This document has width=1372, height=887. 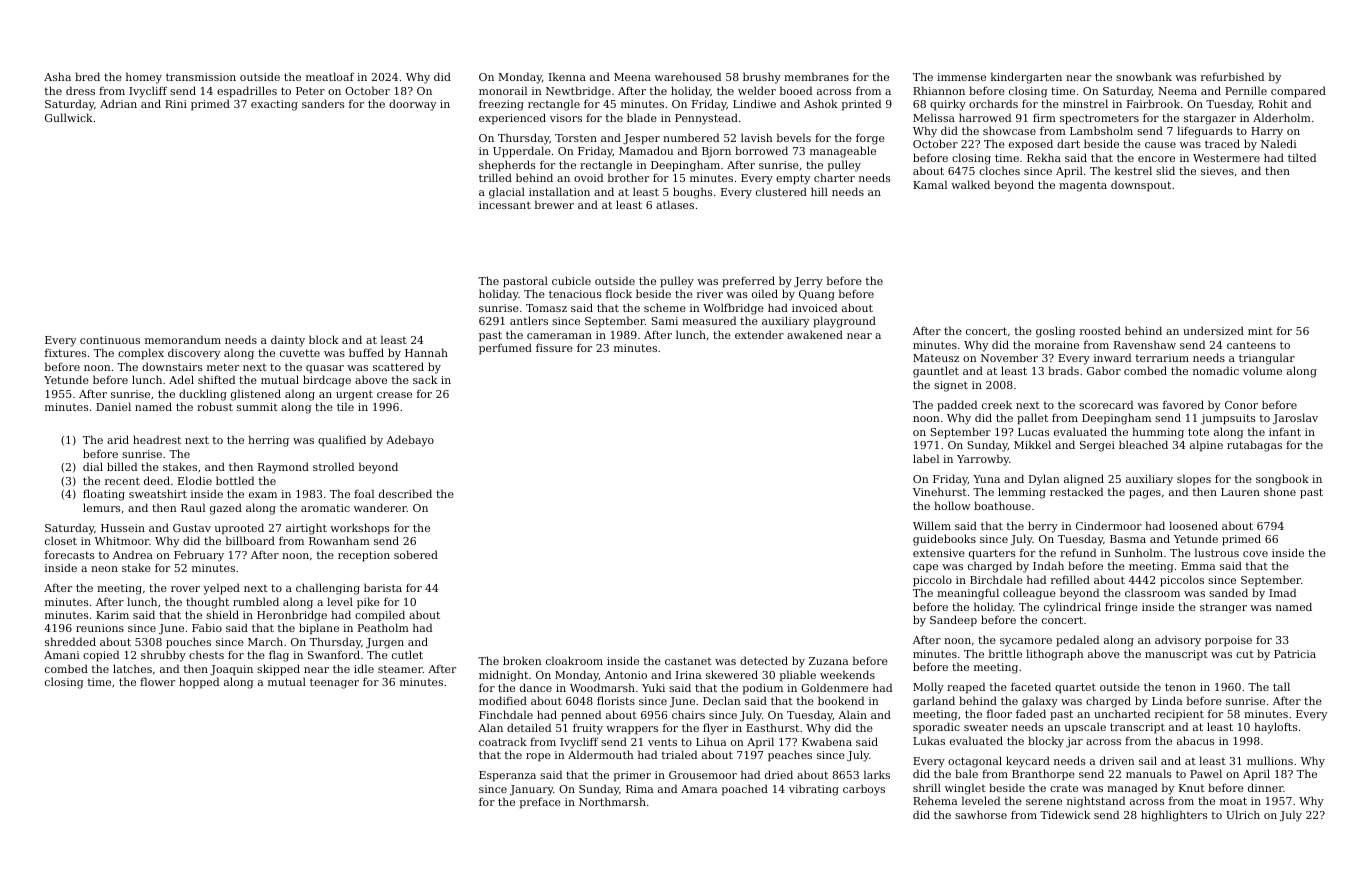 I want to click on Rhiannon, so click(x=939, y=90).
